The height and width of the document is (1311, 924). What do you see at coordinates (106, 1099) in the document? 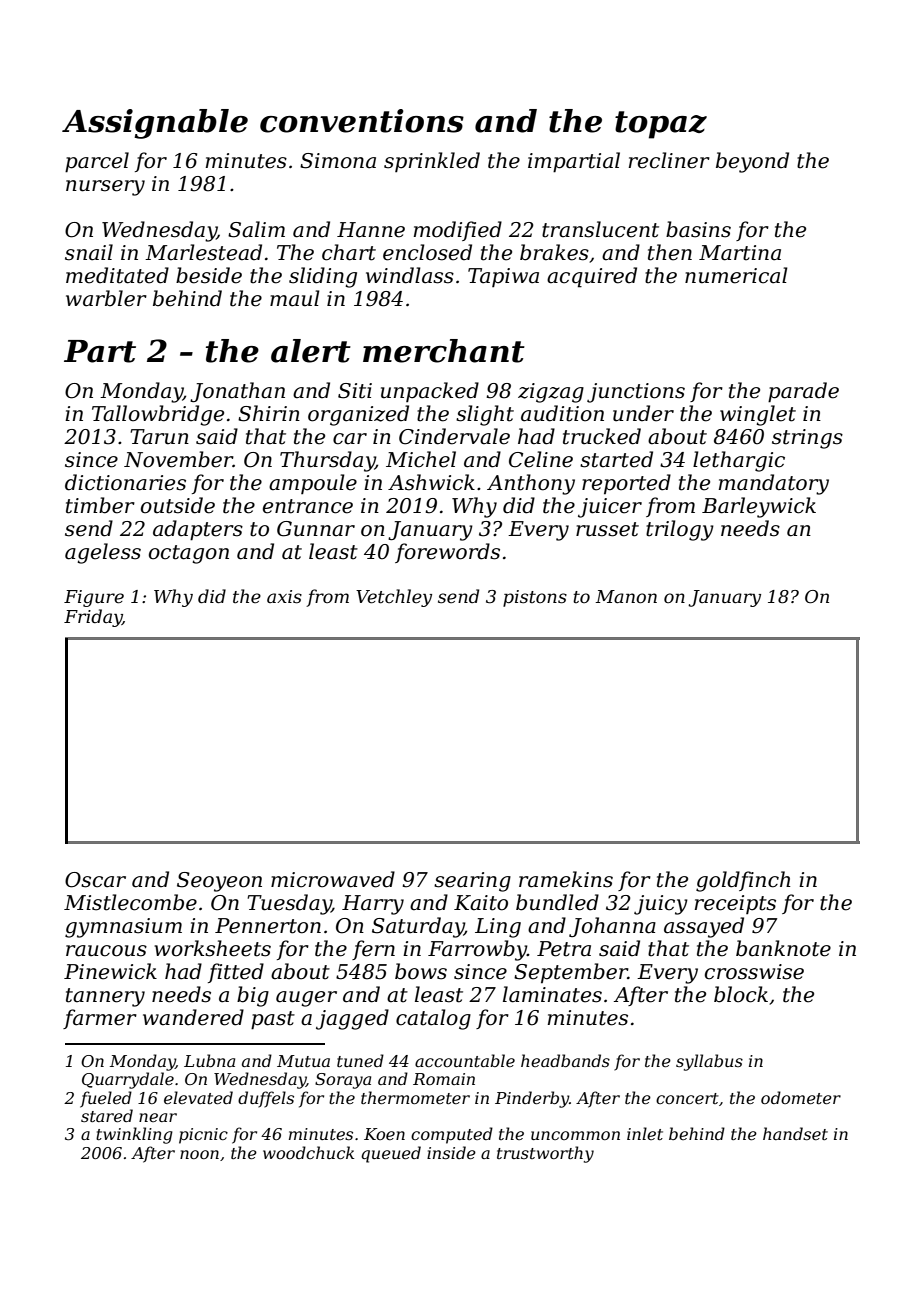
I see `fueled` at bounding box center [106, 1099].
